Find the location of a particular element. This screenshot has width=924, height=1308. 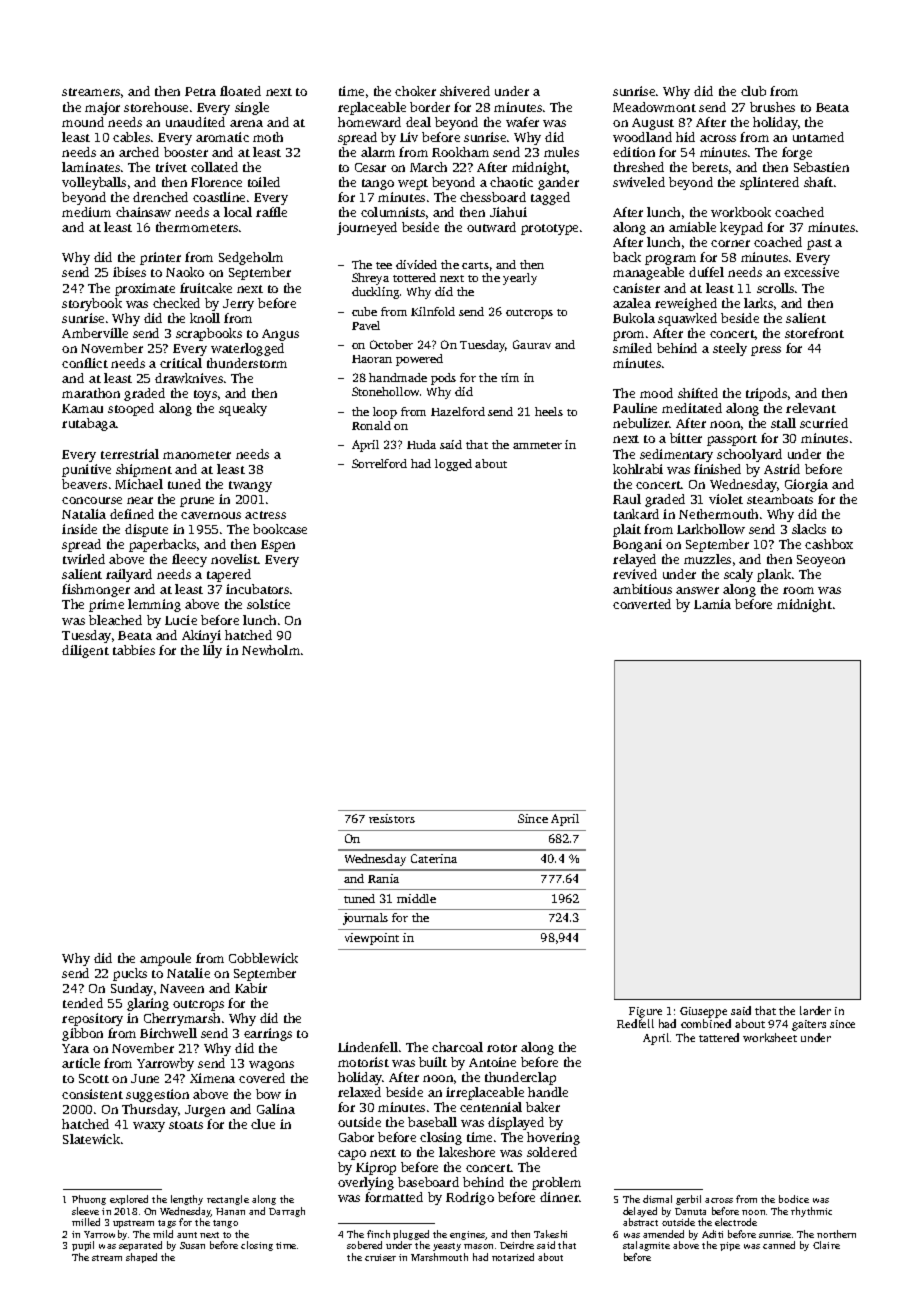

tagged is located at coordinates (550, 198).
